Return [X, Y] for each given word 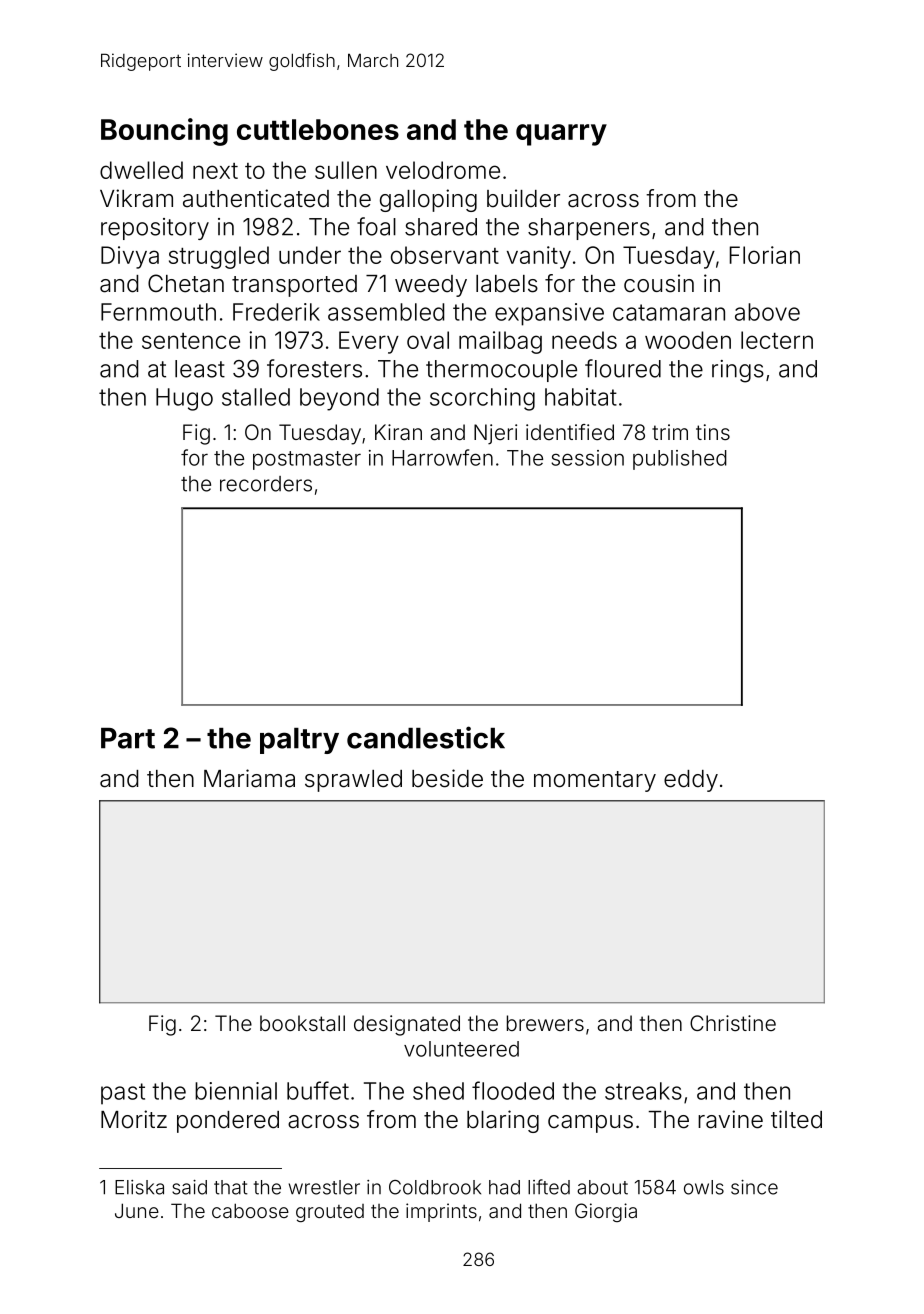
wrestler [324, 1187]
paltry [299, 741]
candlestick [426, 737]
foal [376, 226]
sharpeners [589, 229]
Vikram [136, 198]
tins [713, 432]
